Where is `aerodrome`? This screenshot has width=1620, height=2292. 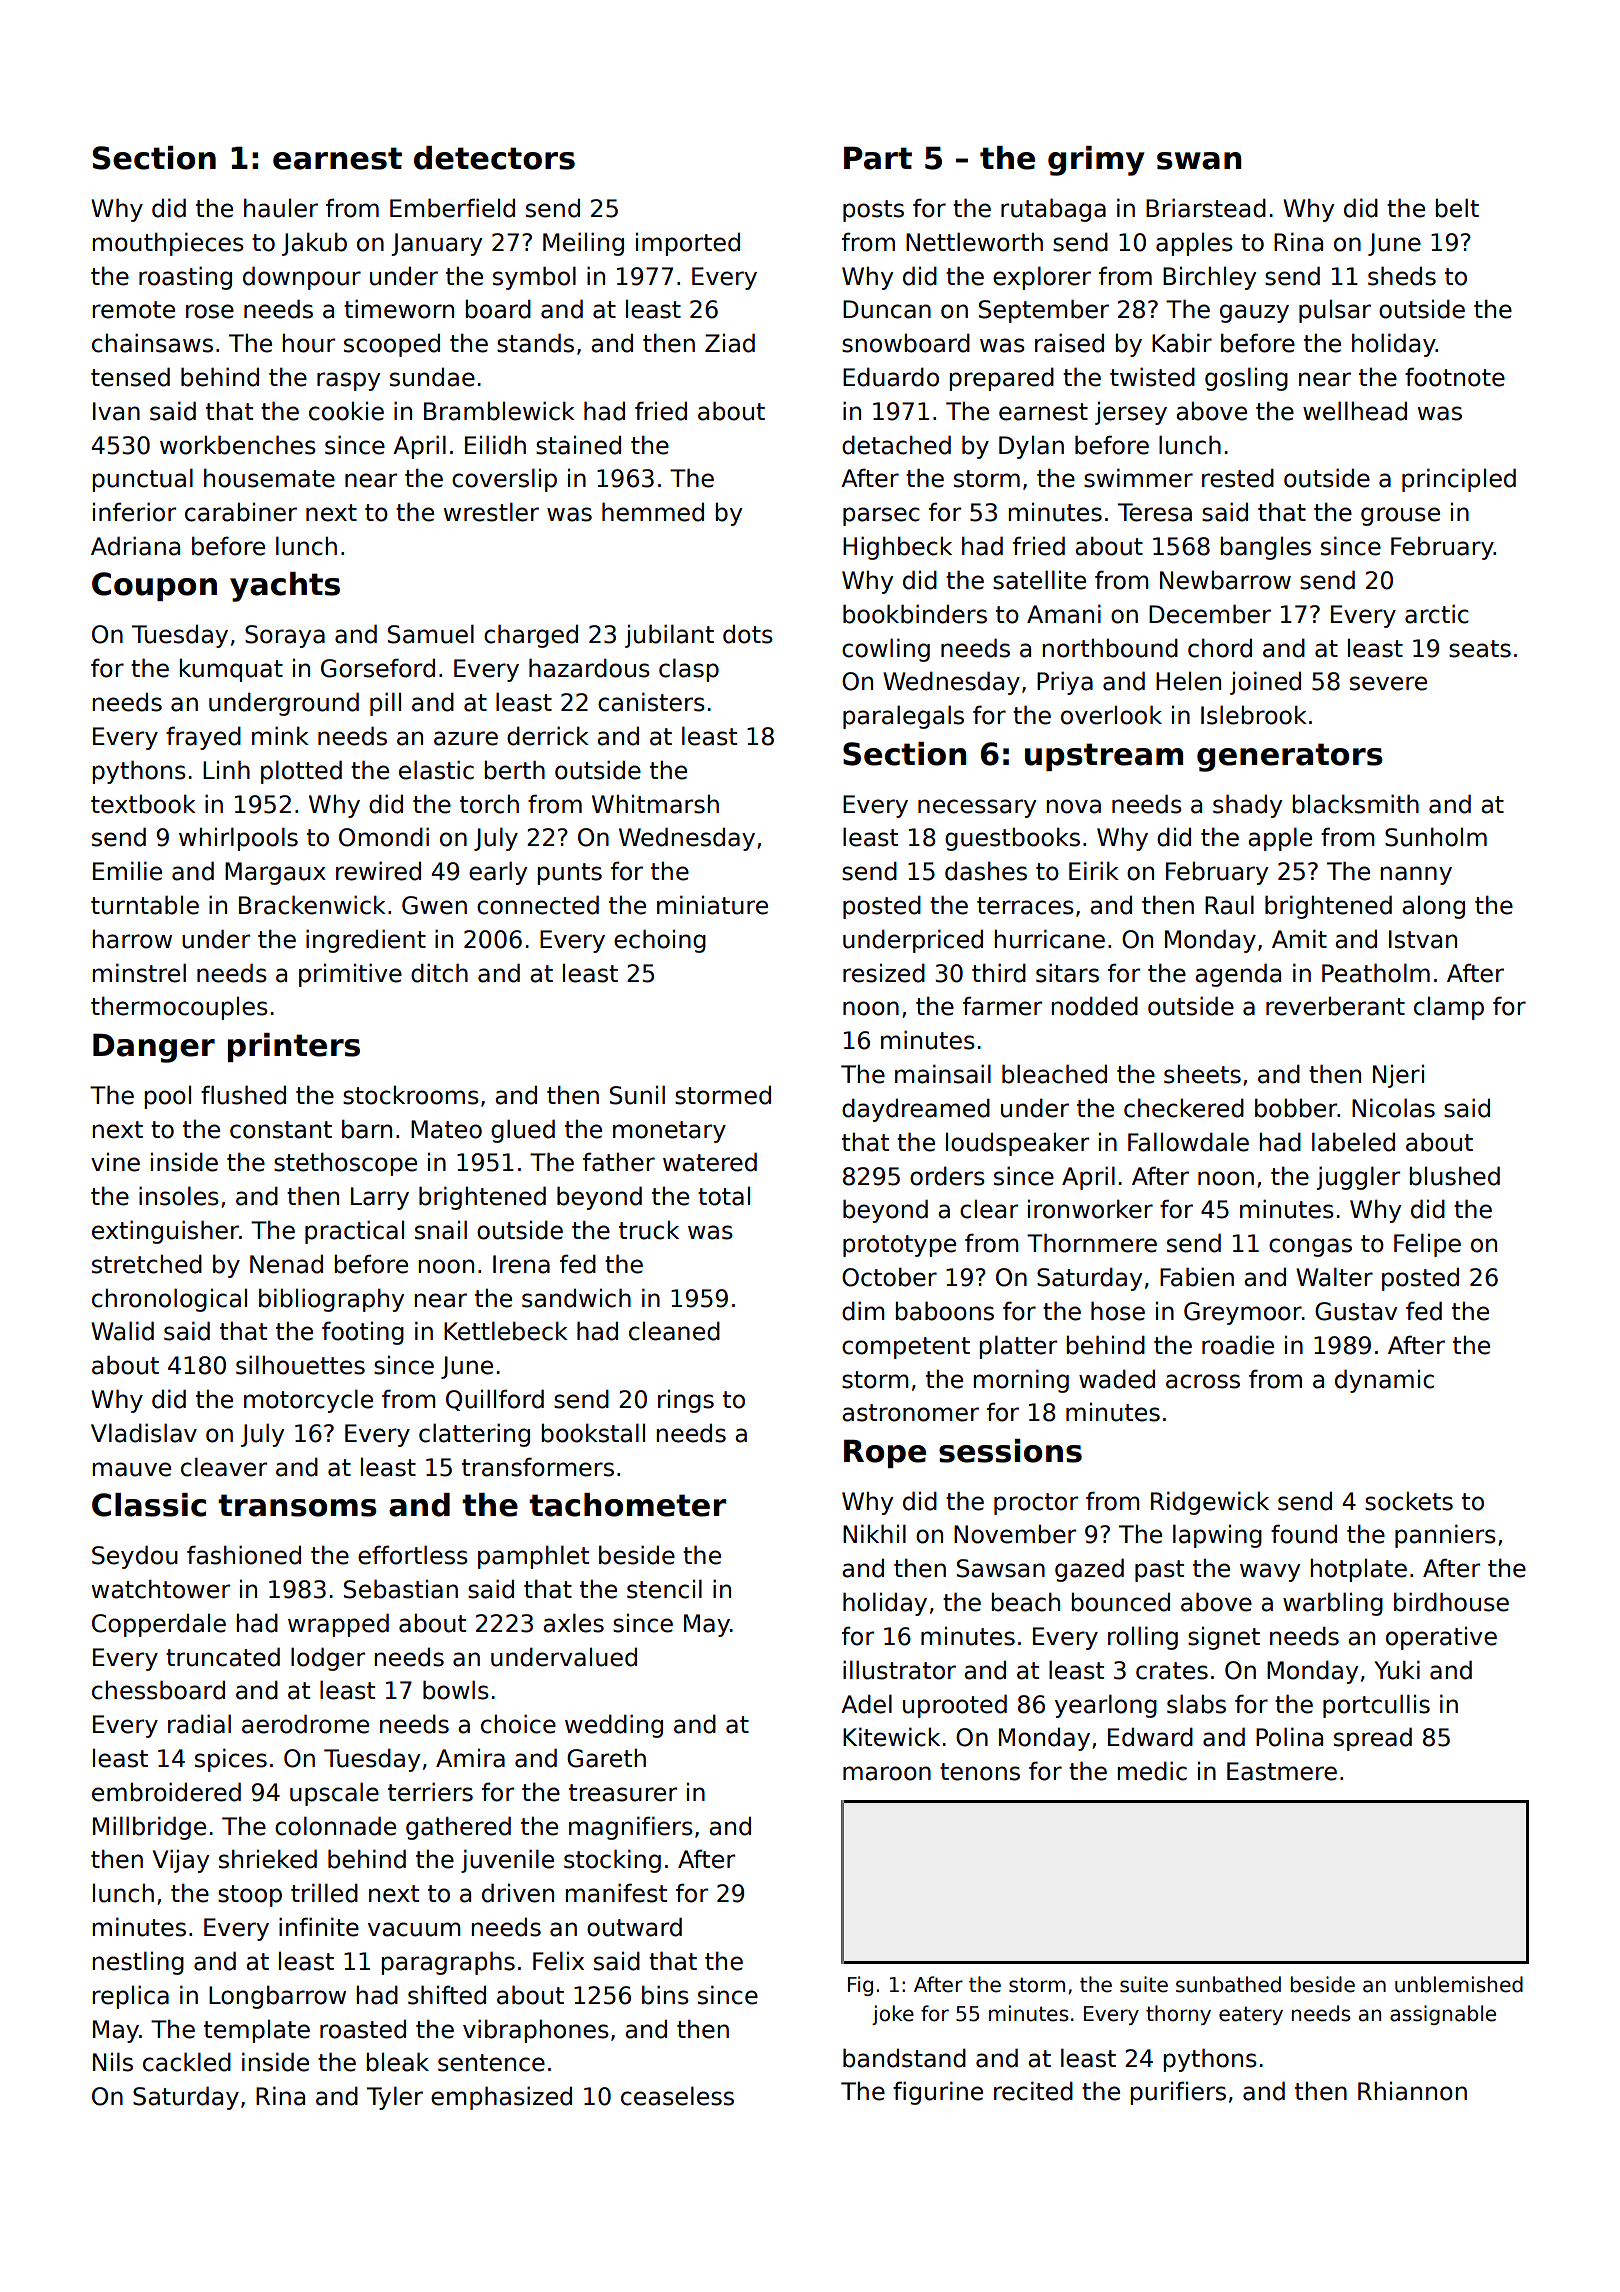
aerodrome is located at coordinates (305, 1724).
